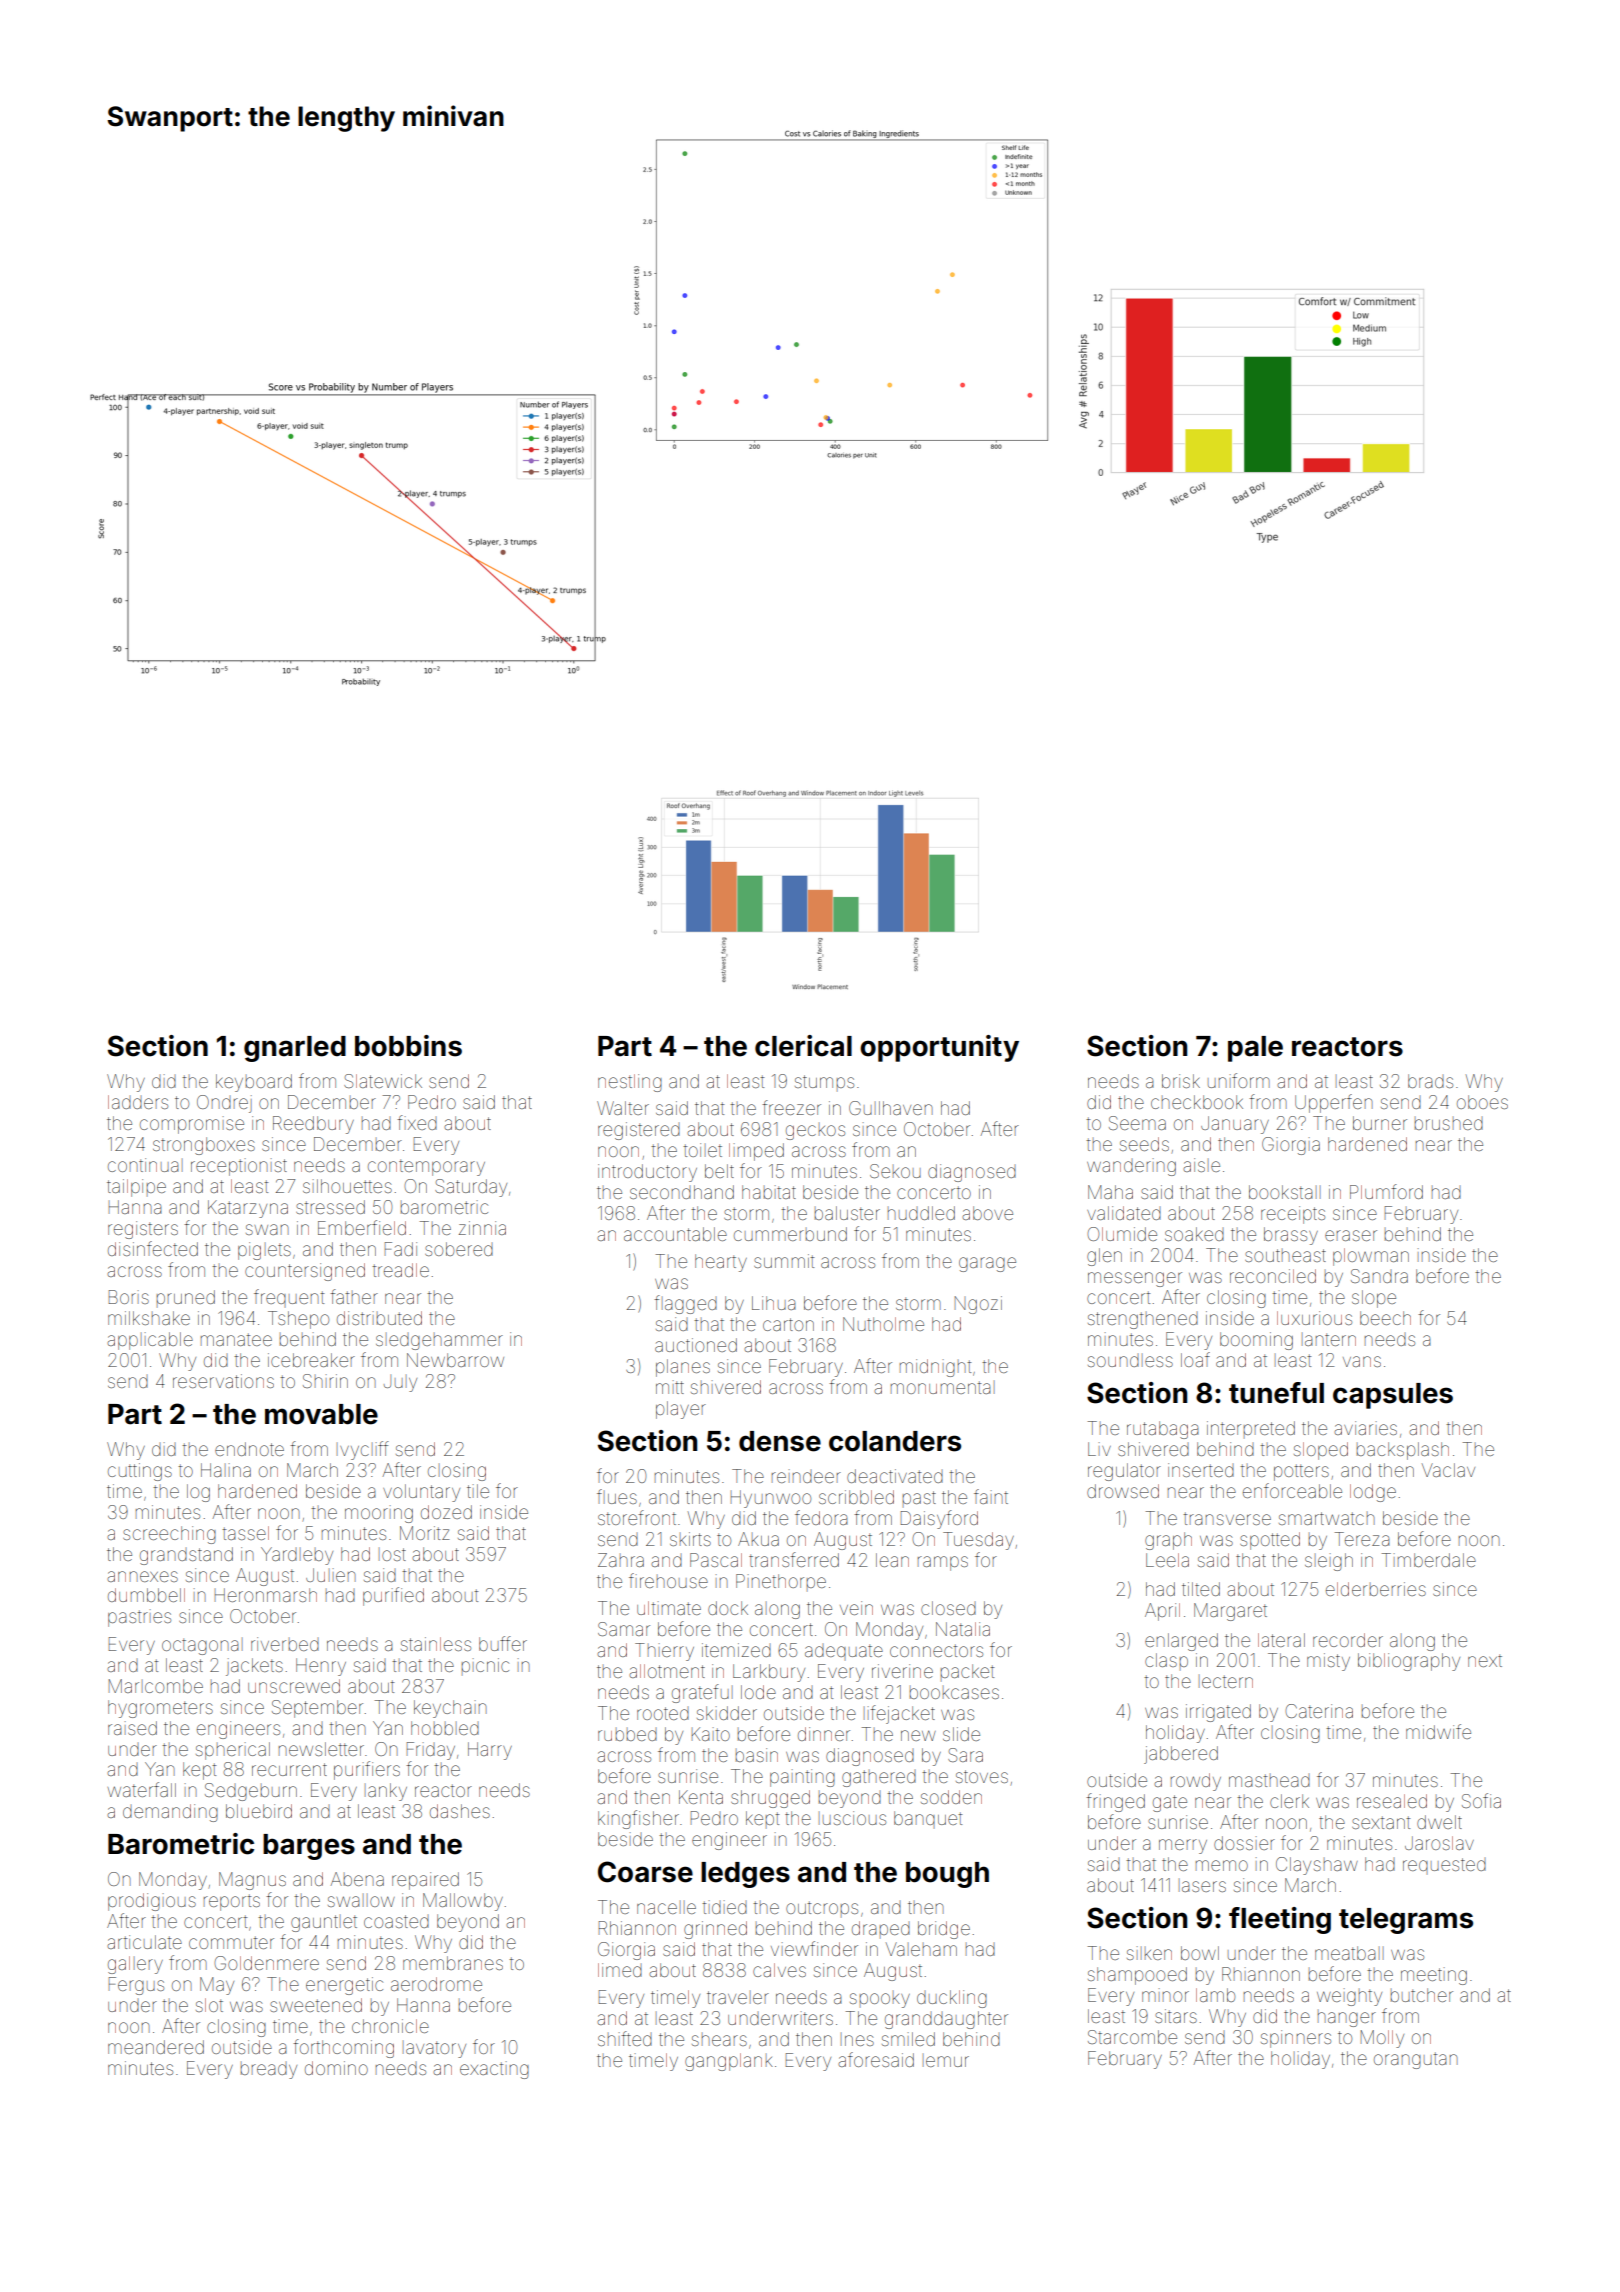 Image resolution: width=1620 pixels, height=2292 pixels. I want to click on Lihua, so click(774, 1303).
